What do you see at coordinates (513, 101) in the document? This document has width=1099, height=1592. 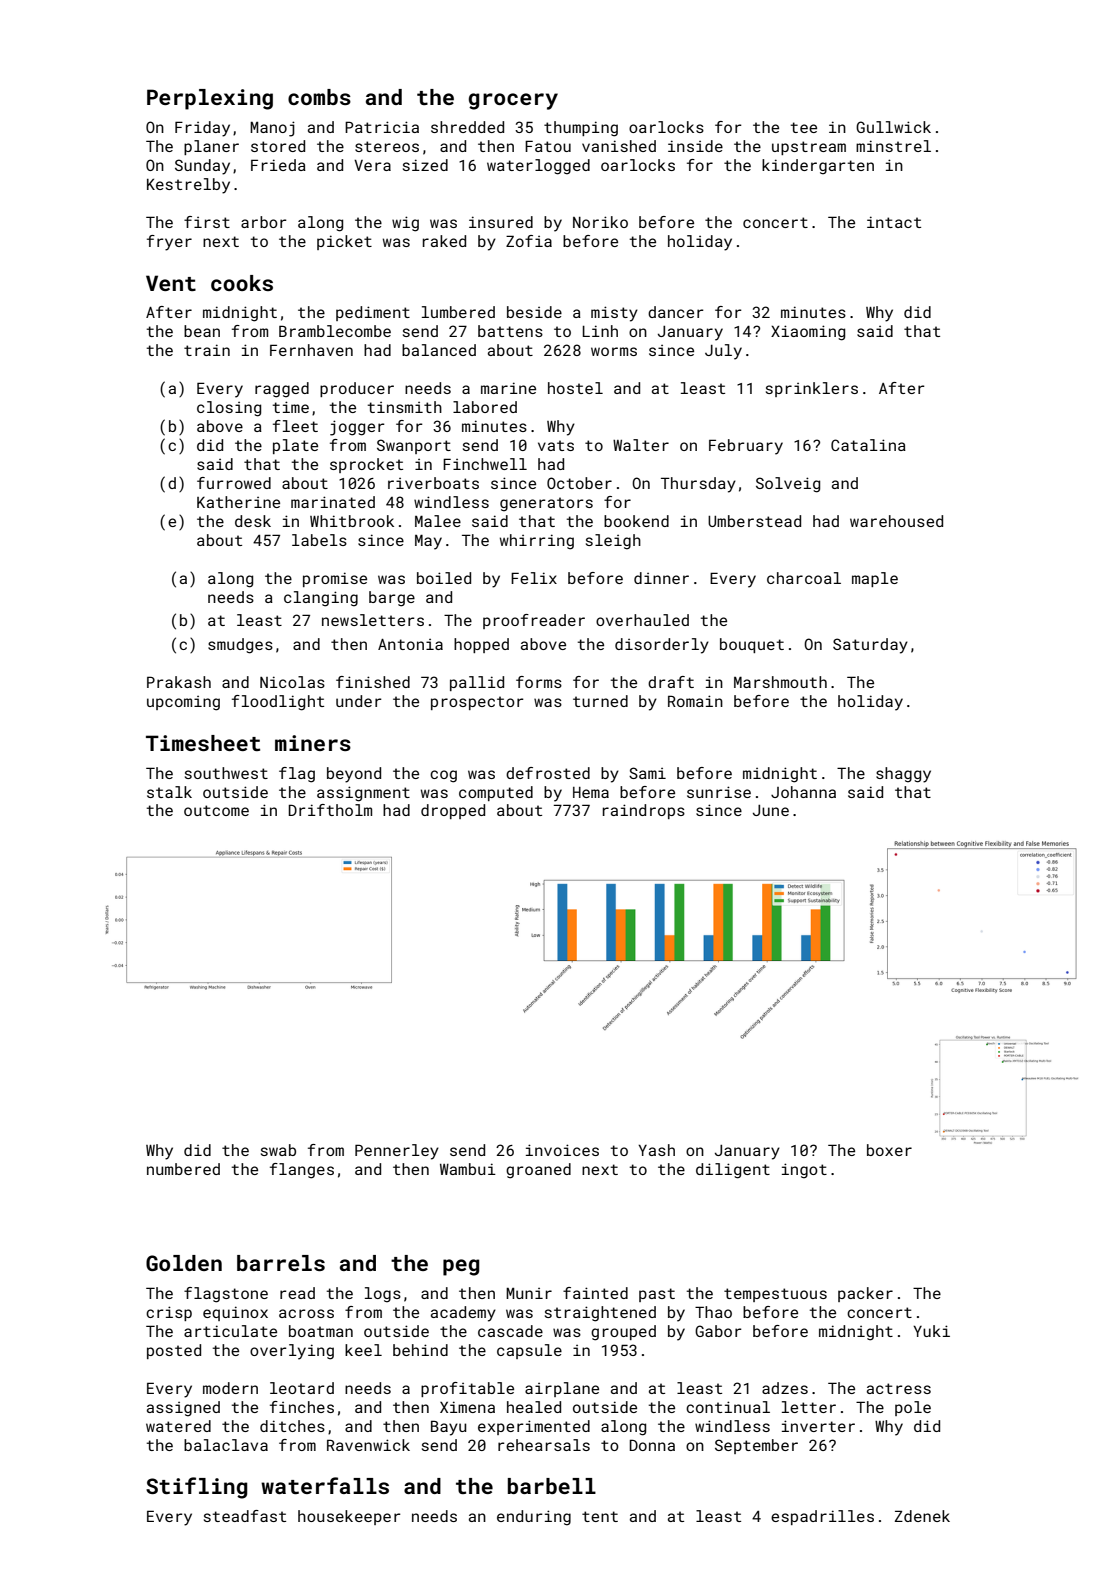 I see `grocery` at bounding box center [513, 101].
